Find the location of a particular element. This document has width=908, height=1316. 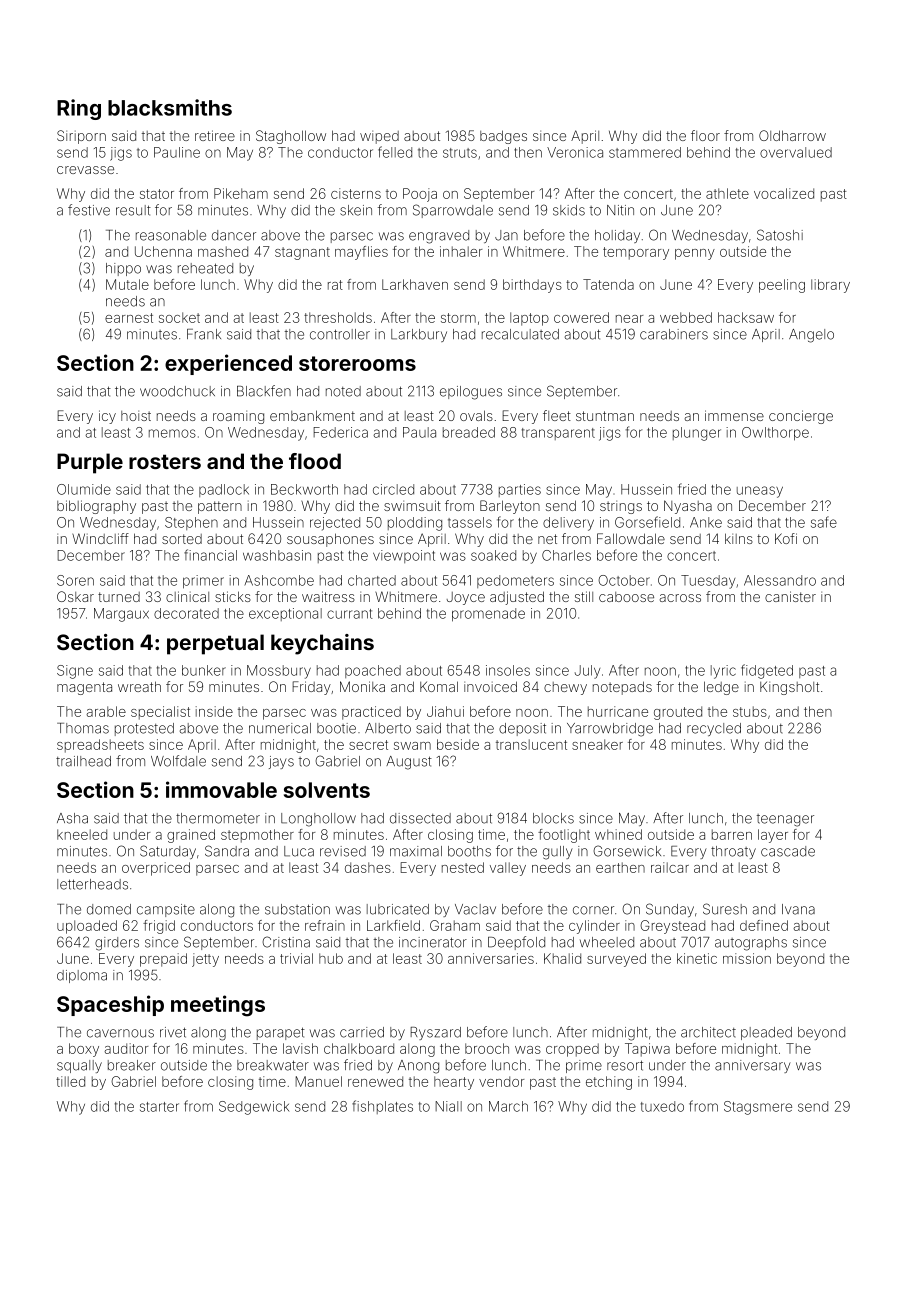

starter is located at coordinates (159, 1107).
